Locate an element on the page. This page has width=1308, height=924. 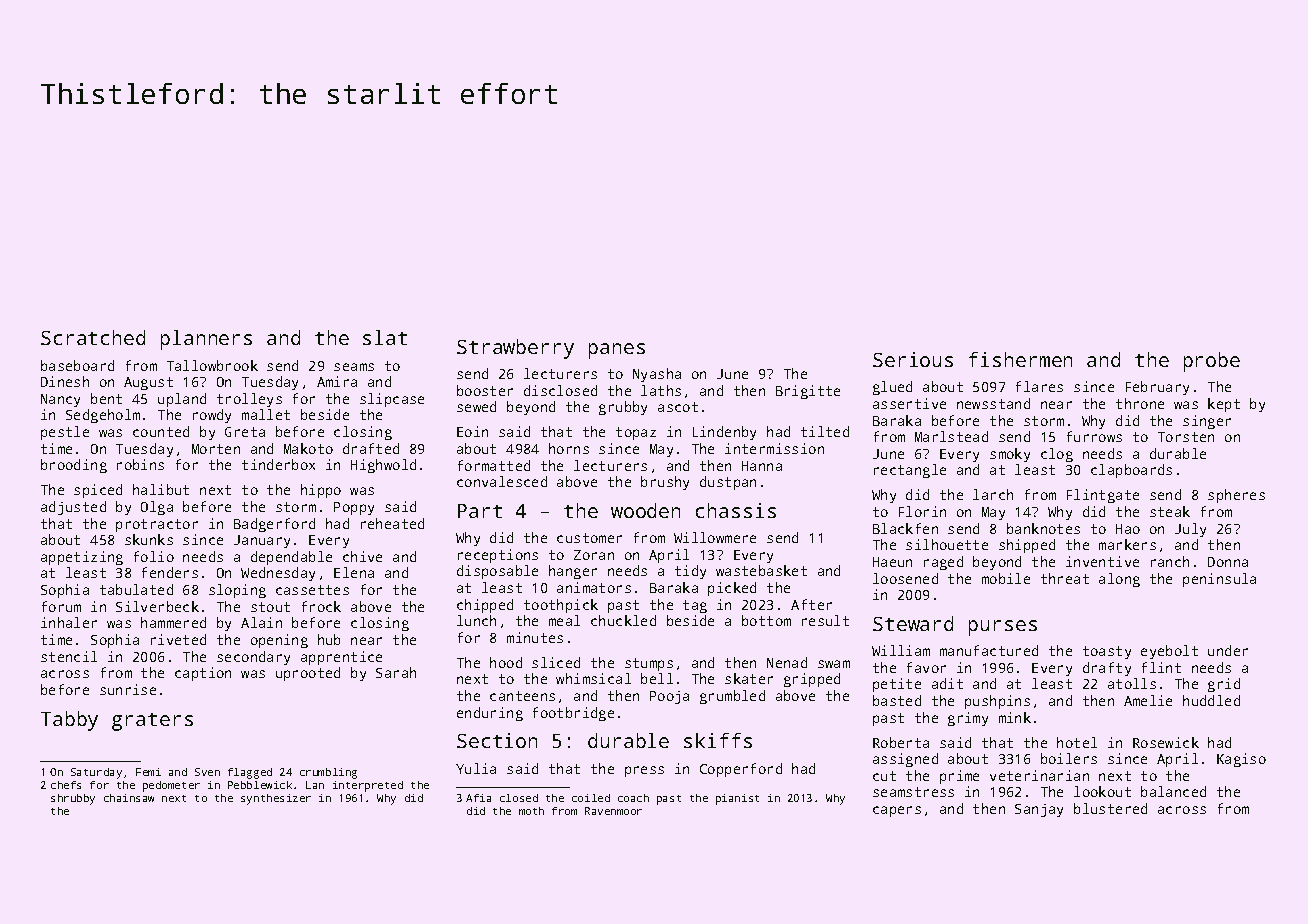
slat is located at coordinates (385, 337).
